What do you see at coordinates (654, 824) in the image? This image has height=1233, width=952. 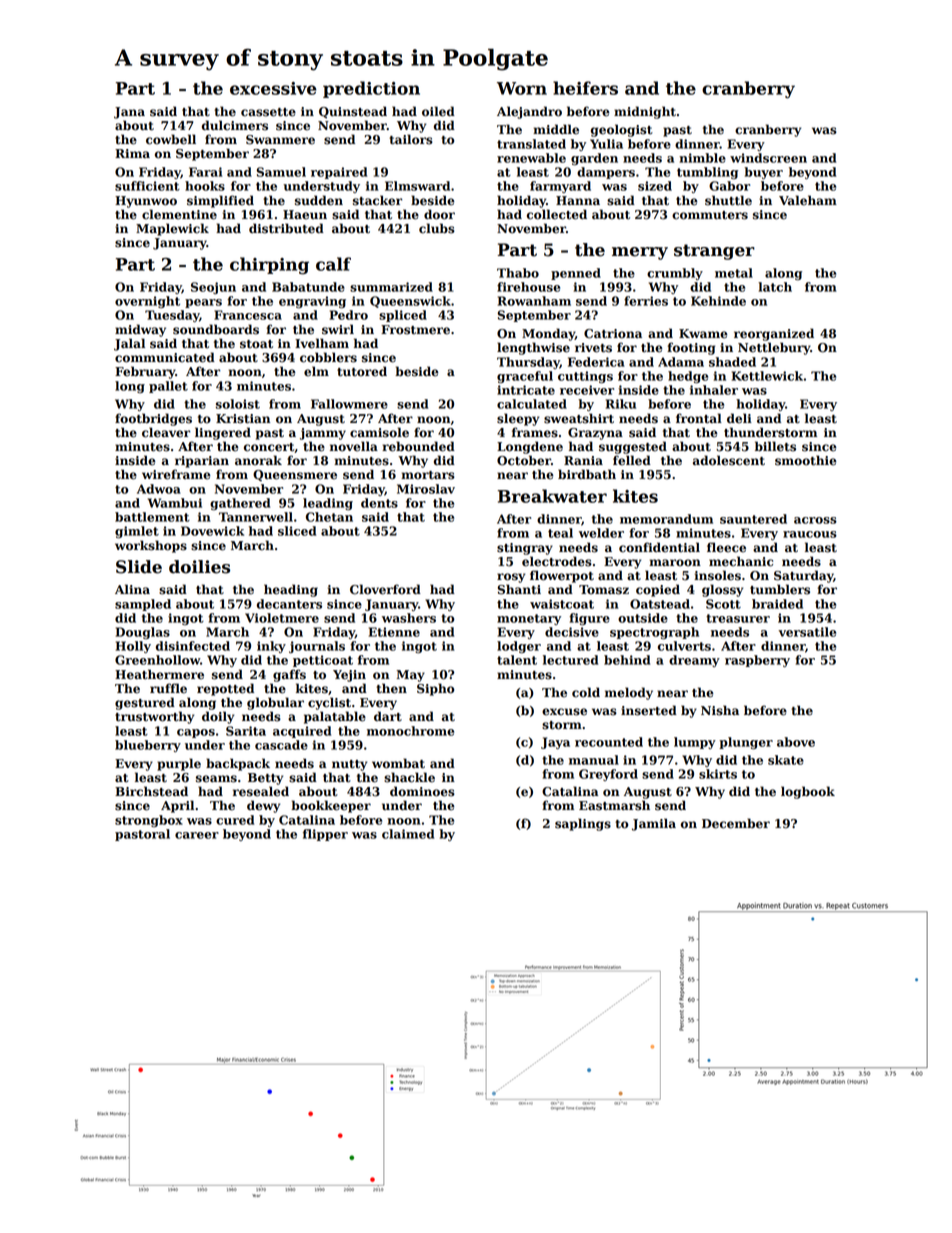 I see `Jamila` at bounding box center [654, 824].
